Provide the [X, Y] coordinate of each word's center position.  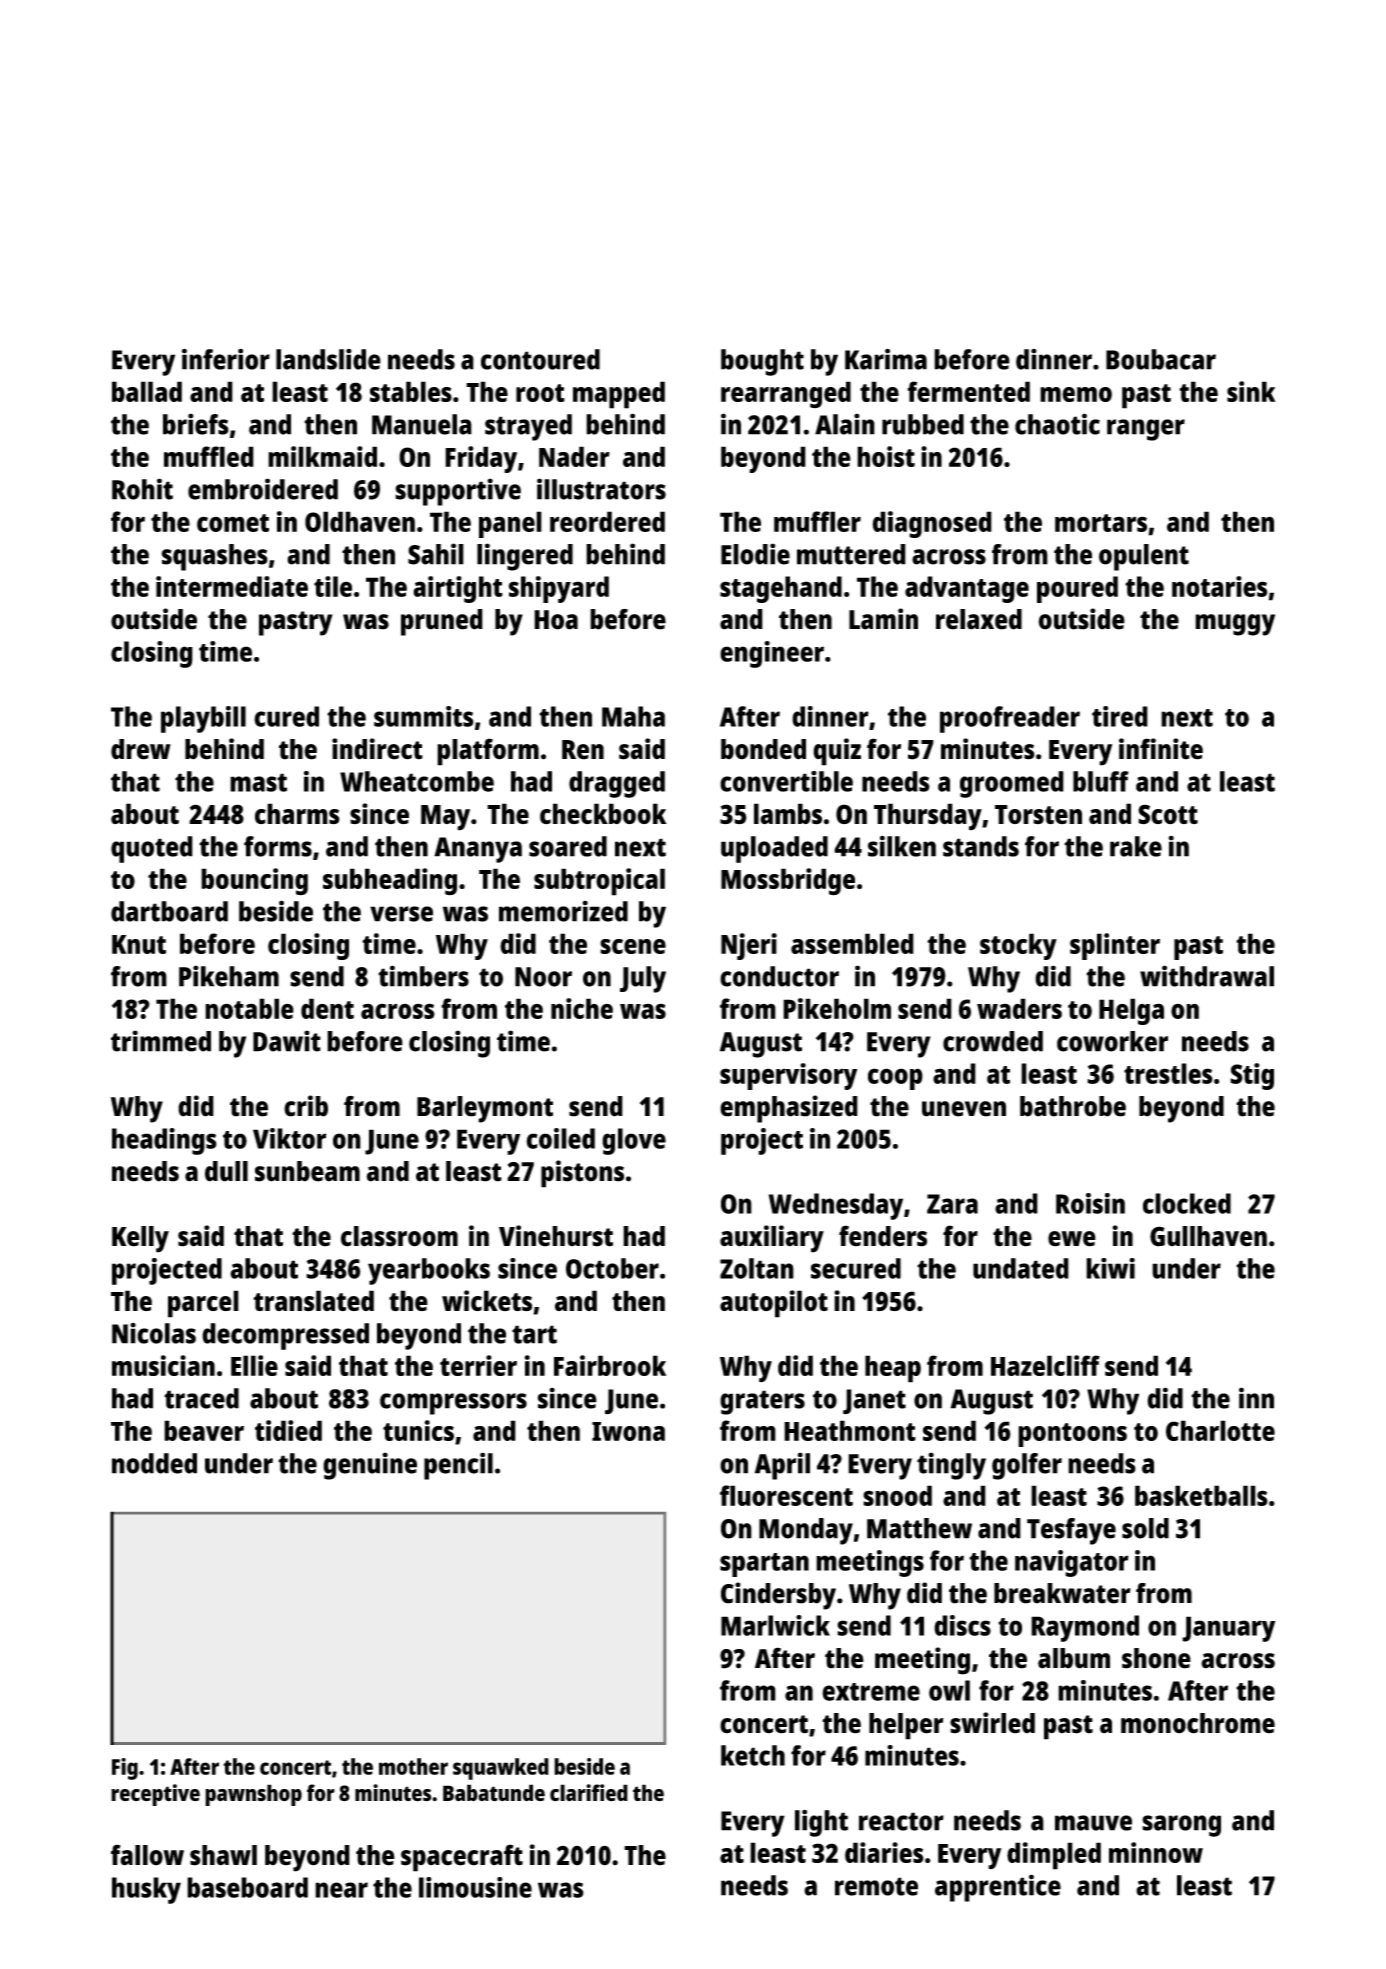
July [643, 979]
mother [413, 1766]
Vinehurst [556, 1236]
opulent [1144, 557]
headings [164, 1141]
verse [401, 914]
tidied [288, 1430]
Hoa [556, 620]
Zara [952, 1204]
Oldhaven [360, 521]
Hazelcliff [1045, 1365]
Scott [1168, 814]
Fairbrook [610, 1365]
